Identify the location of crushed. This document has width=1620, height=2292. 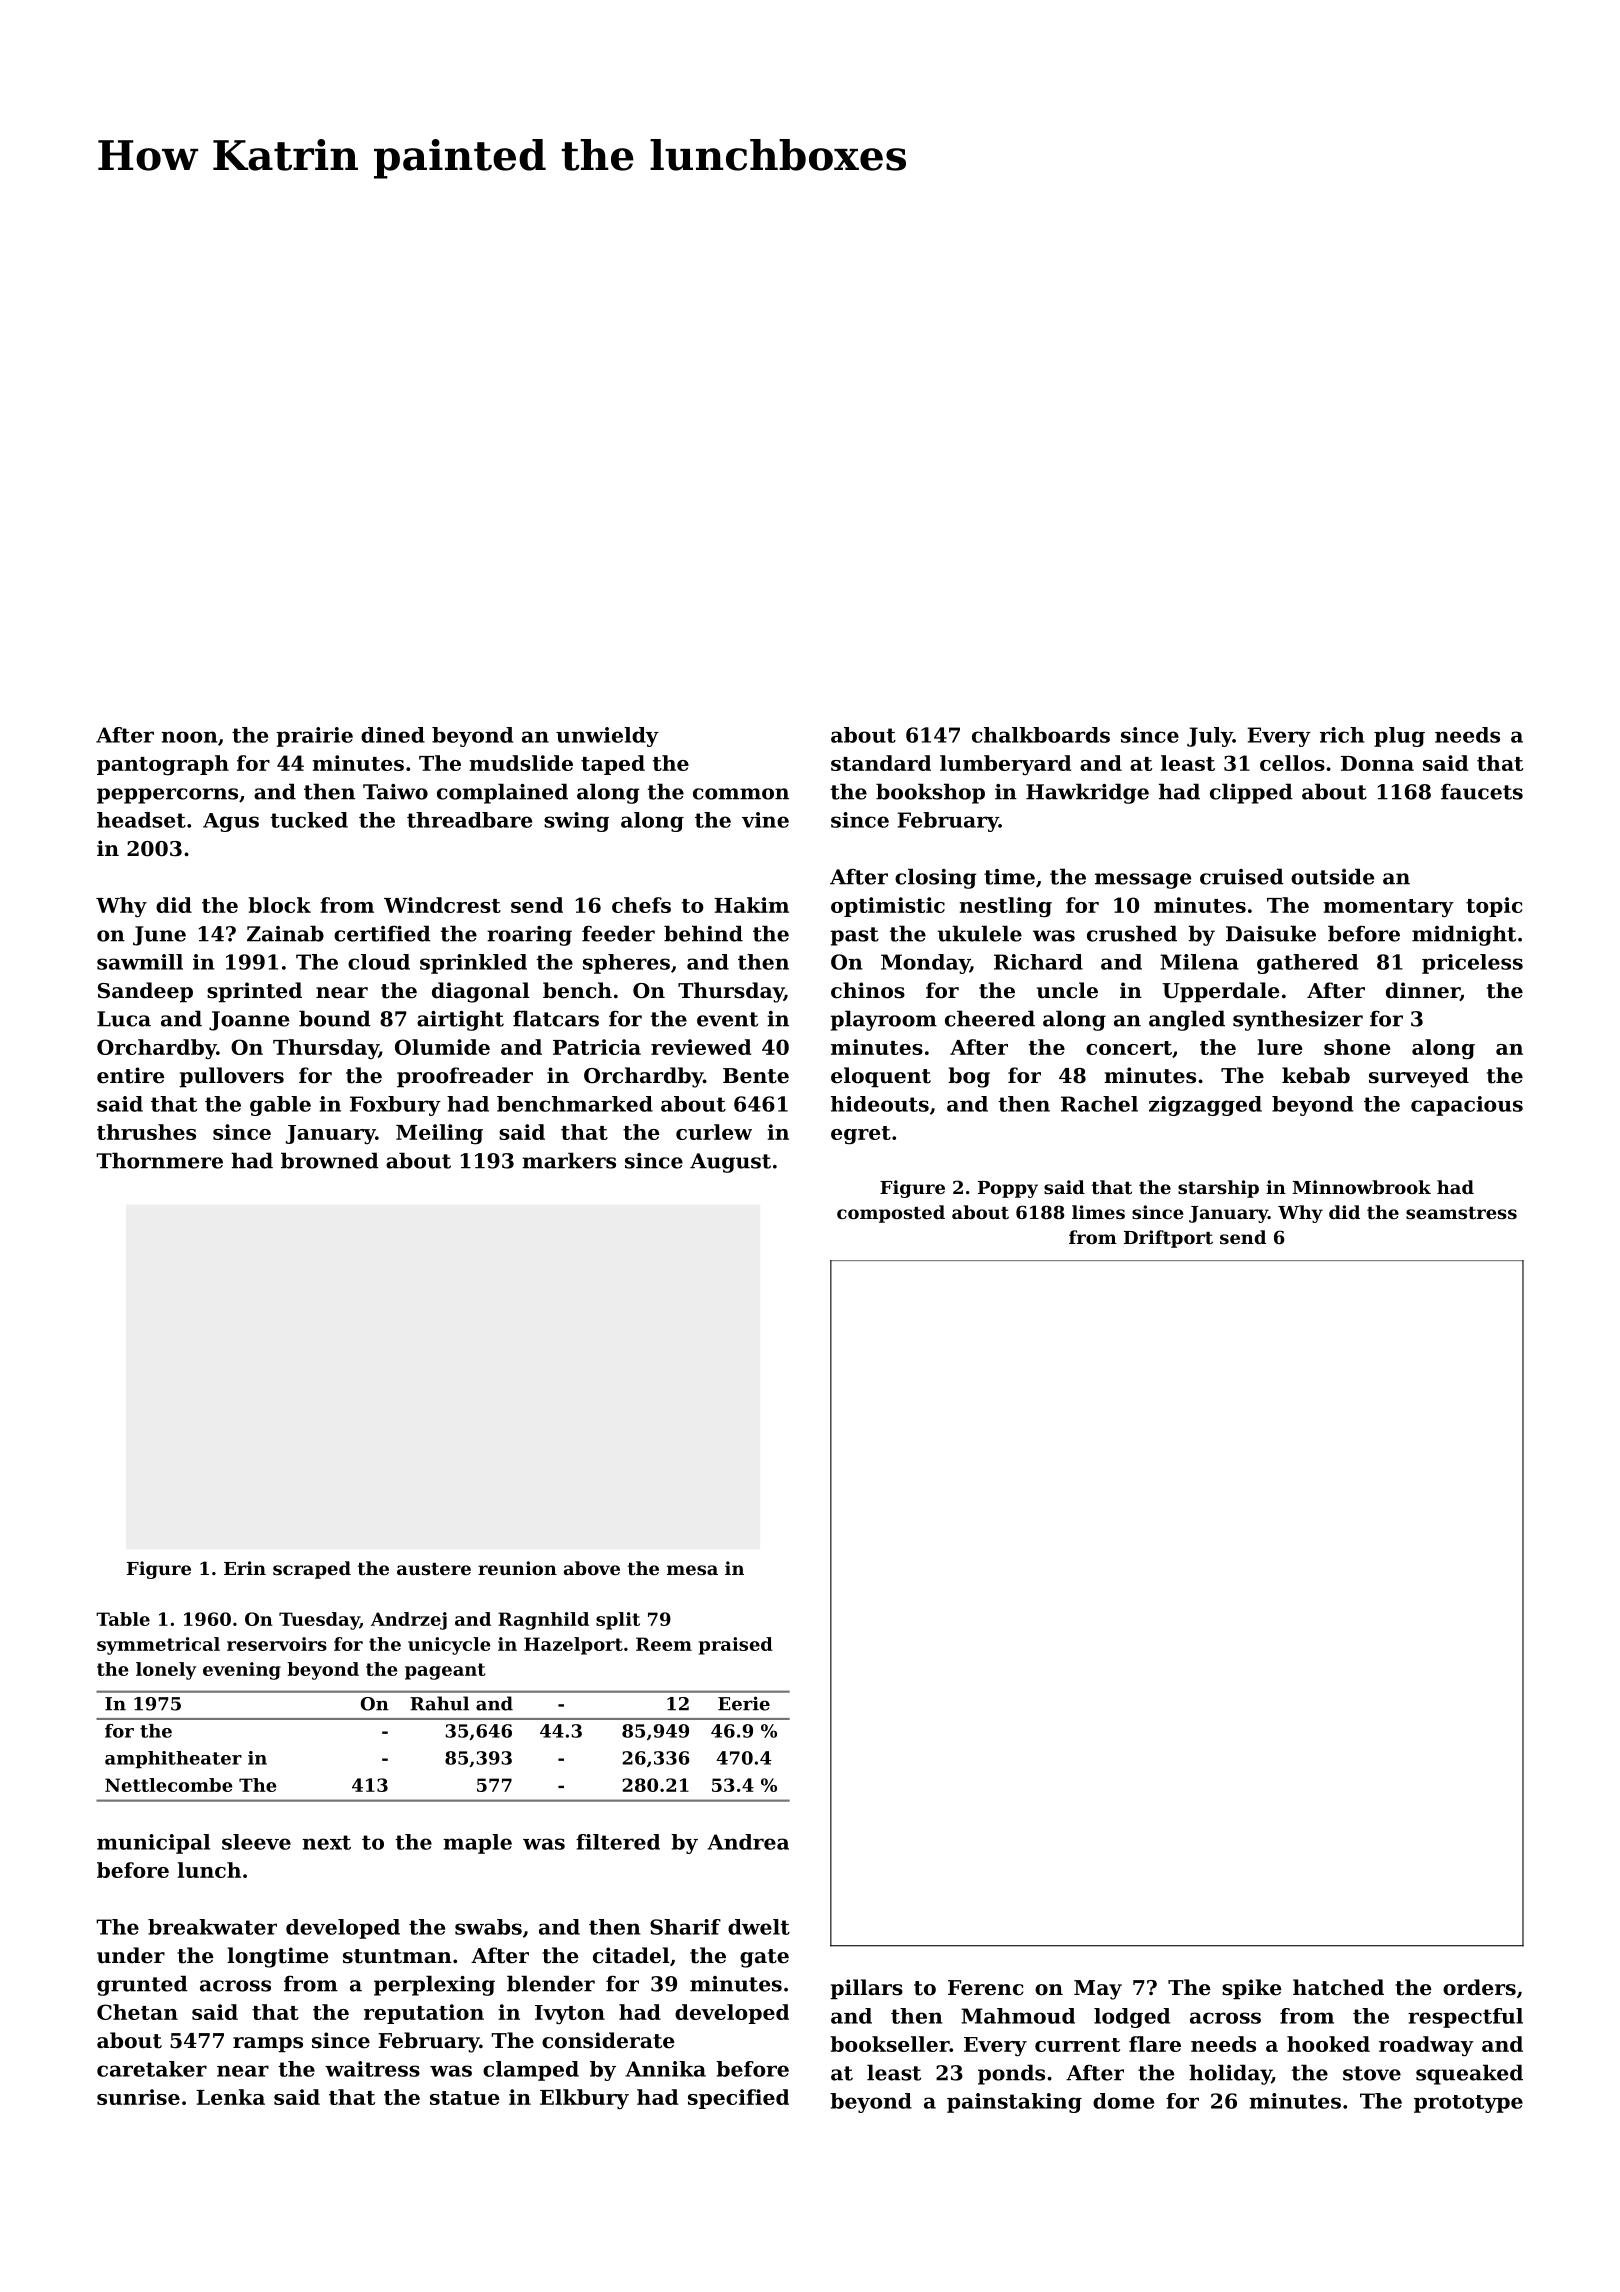
(1132, 933).
